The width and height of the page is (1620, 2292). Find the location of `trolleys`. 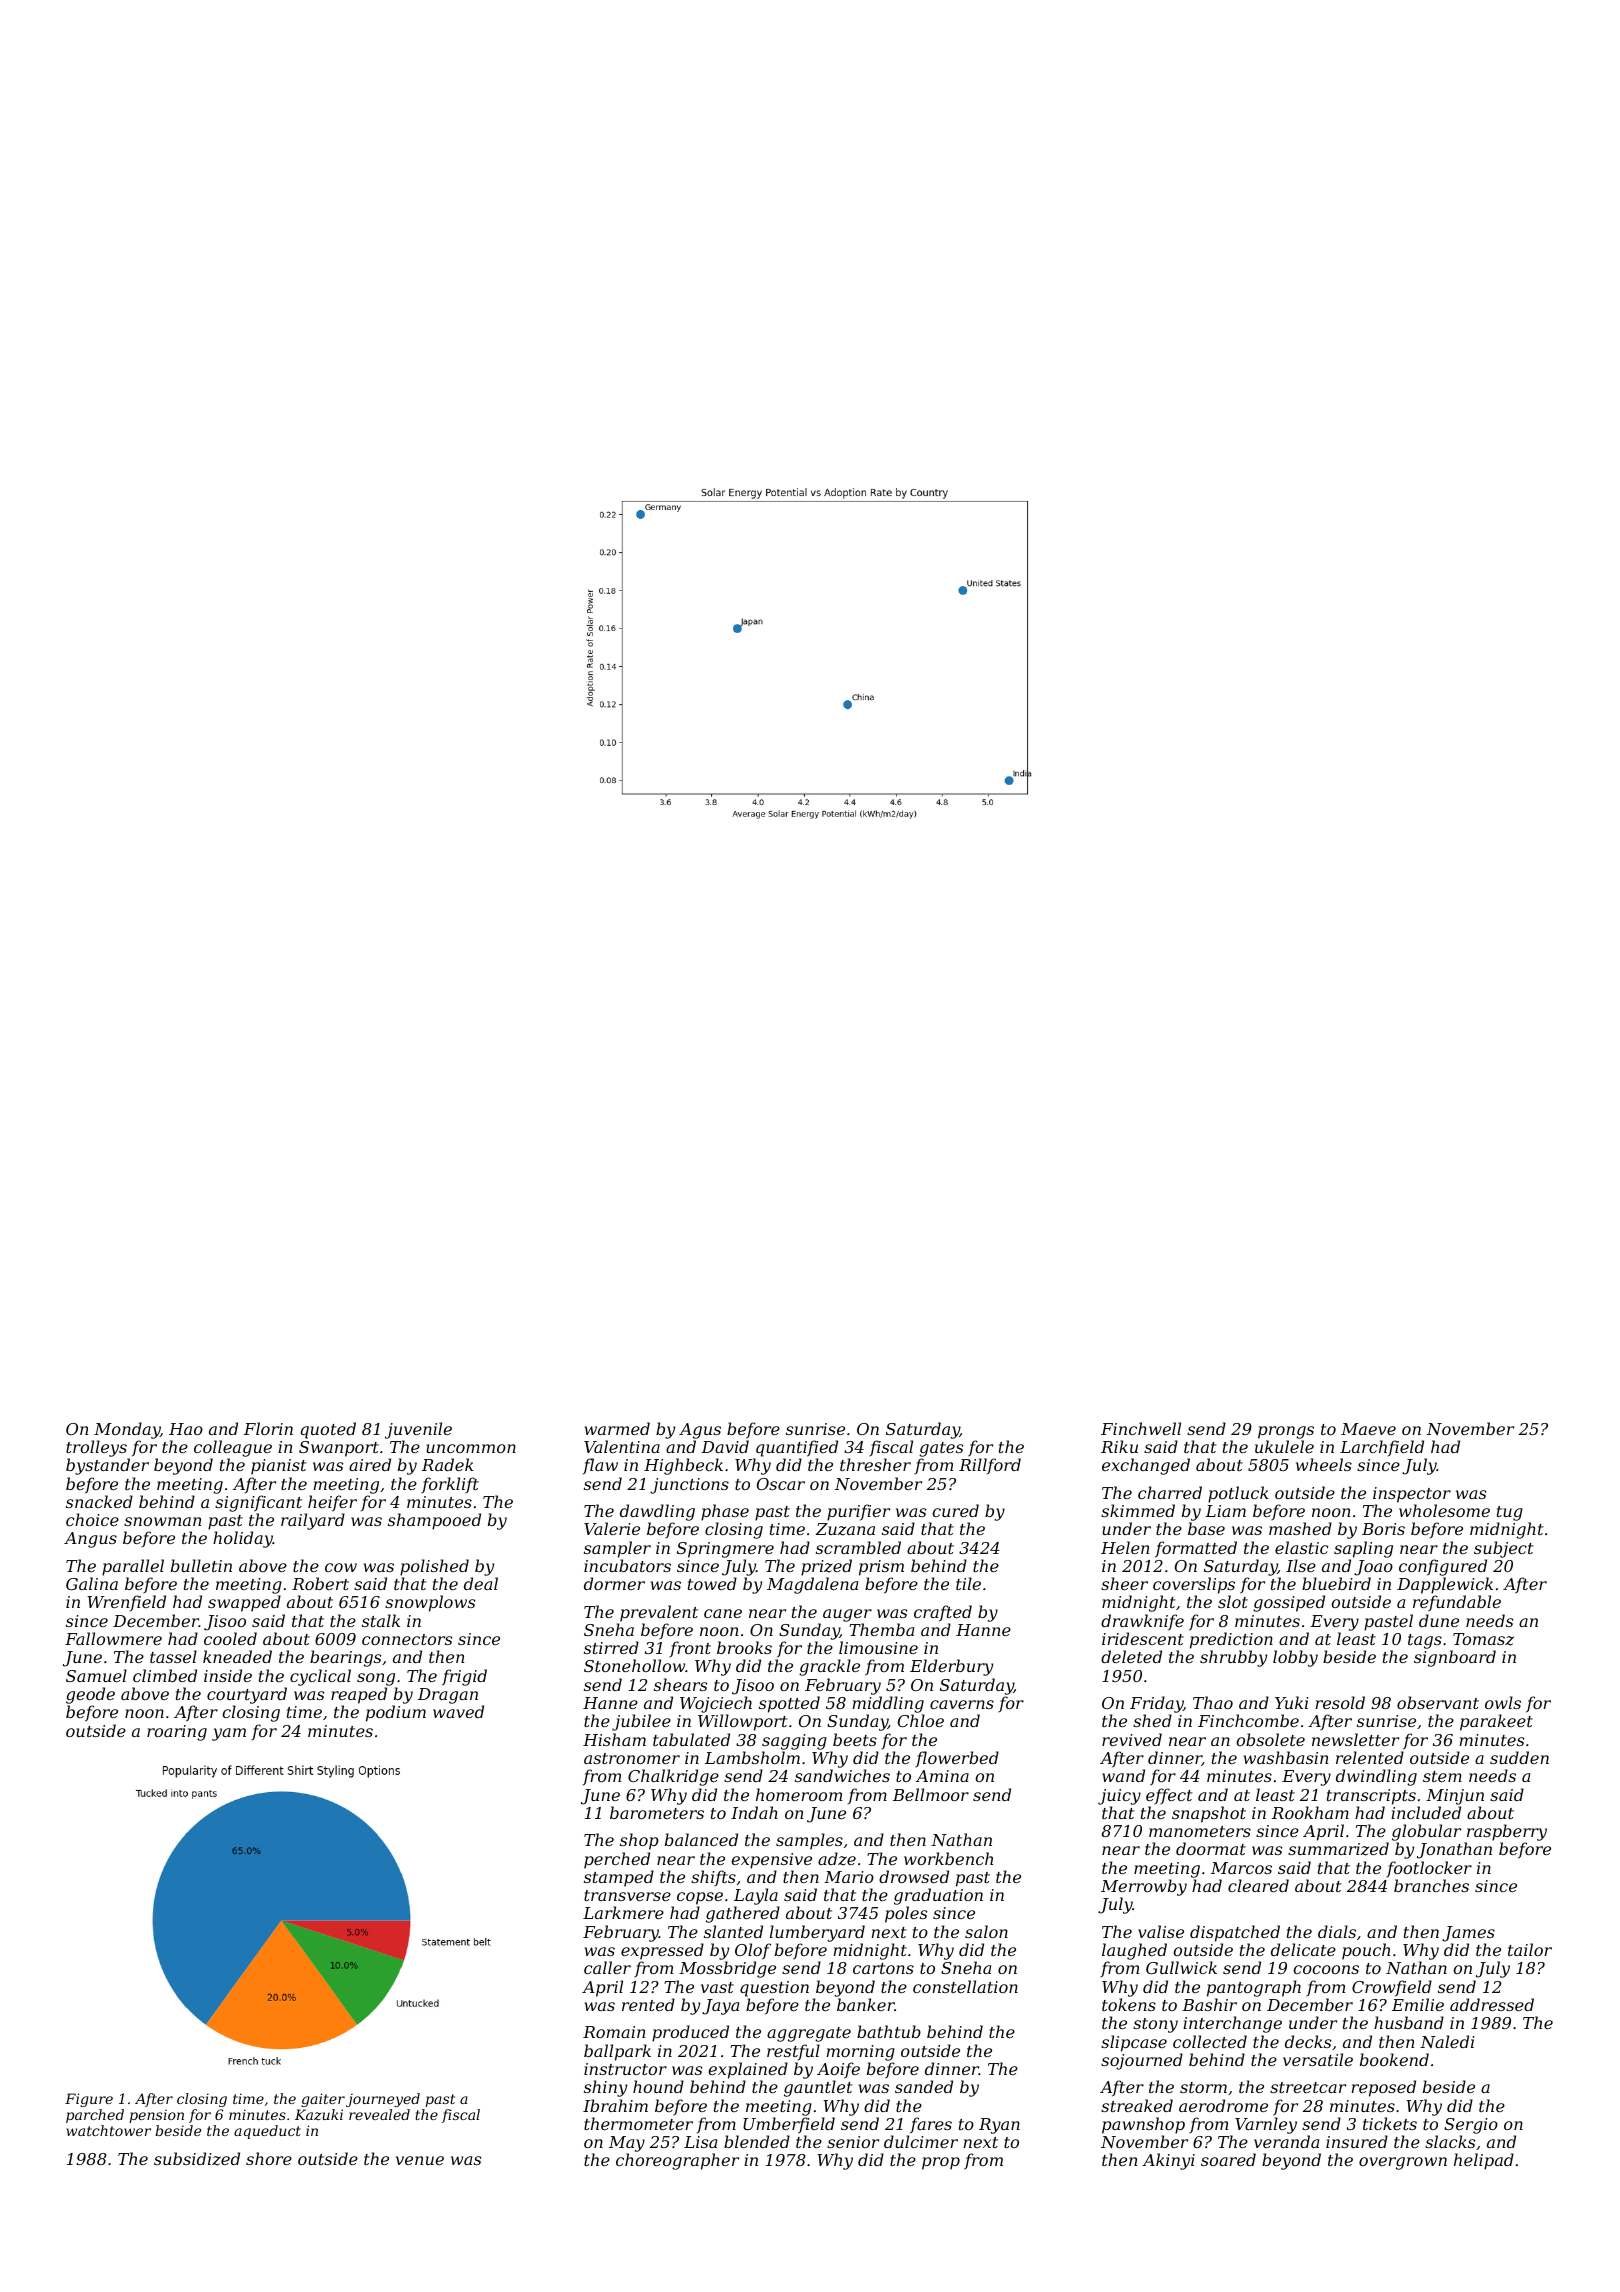

trolleys is located at coordinates (96, 1448).
